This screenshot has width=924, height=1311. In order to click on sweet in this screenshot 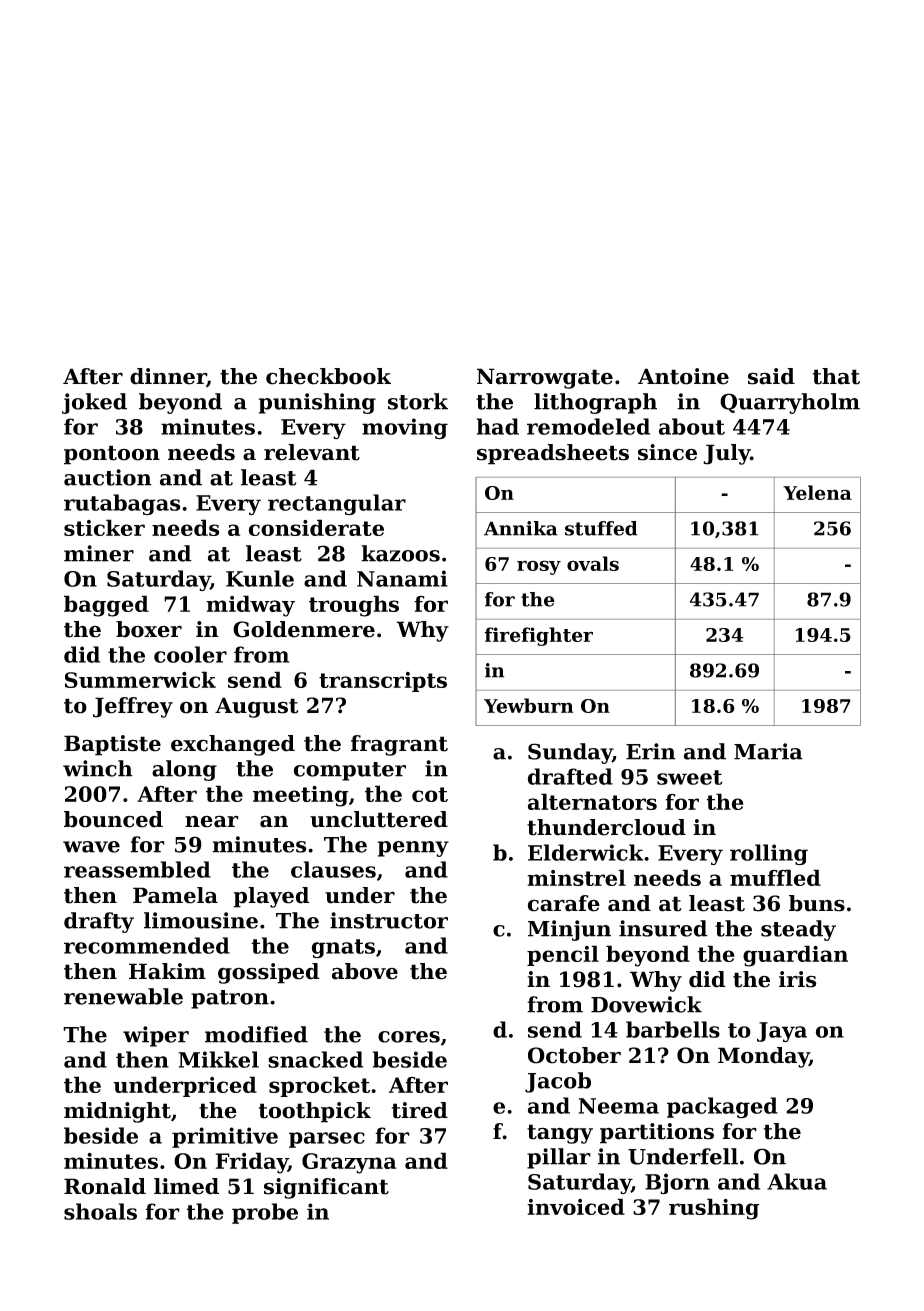, I will do `click(690, 777)`.
